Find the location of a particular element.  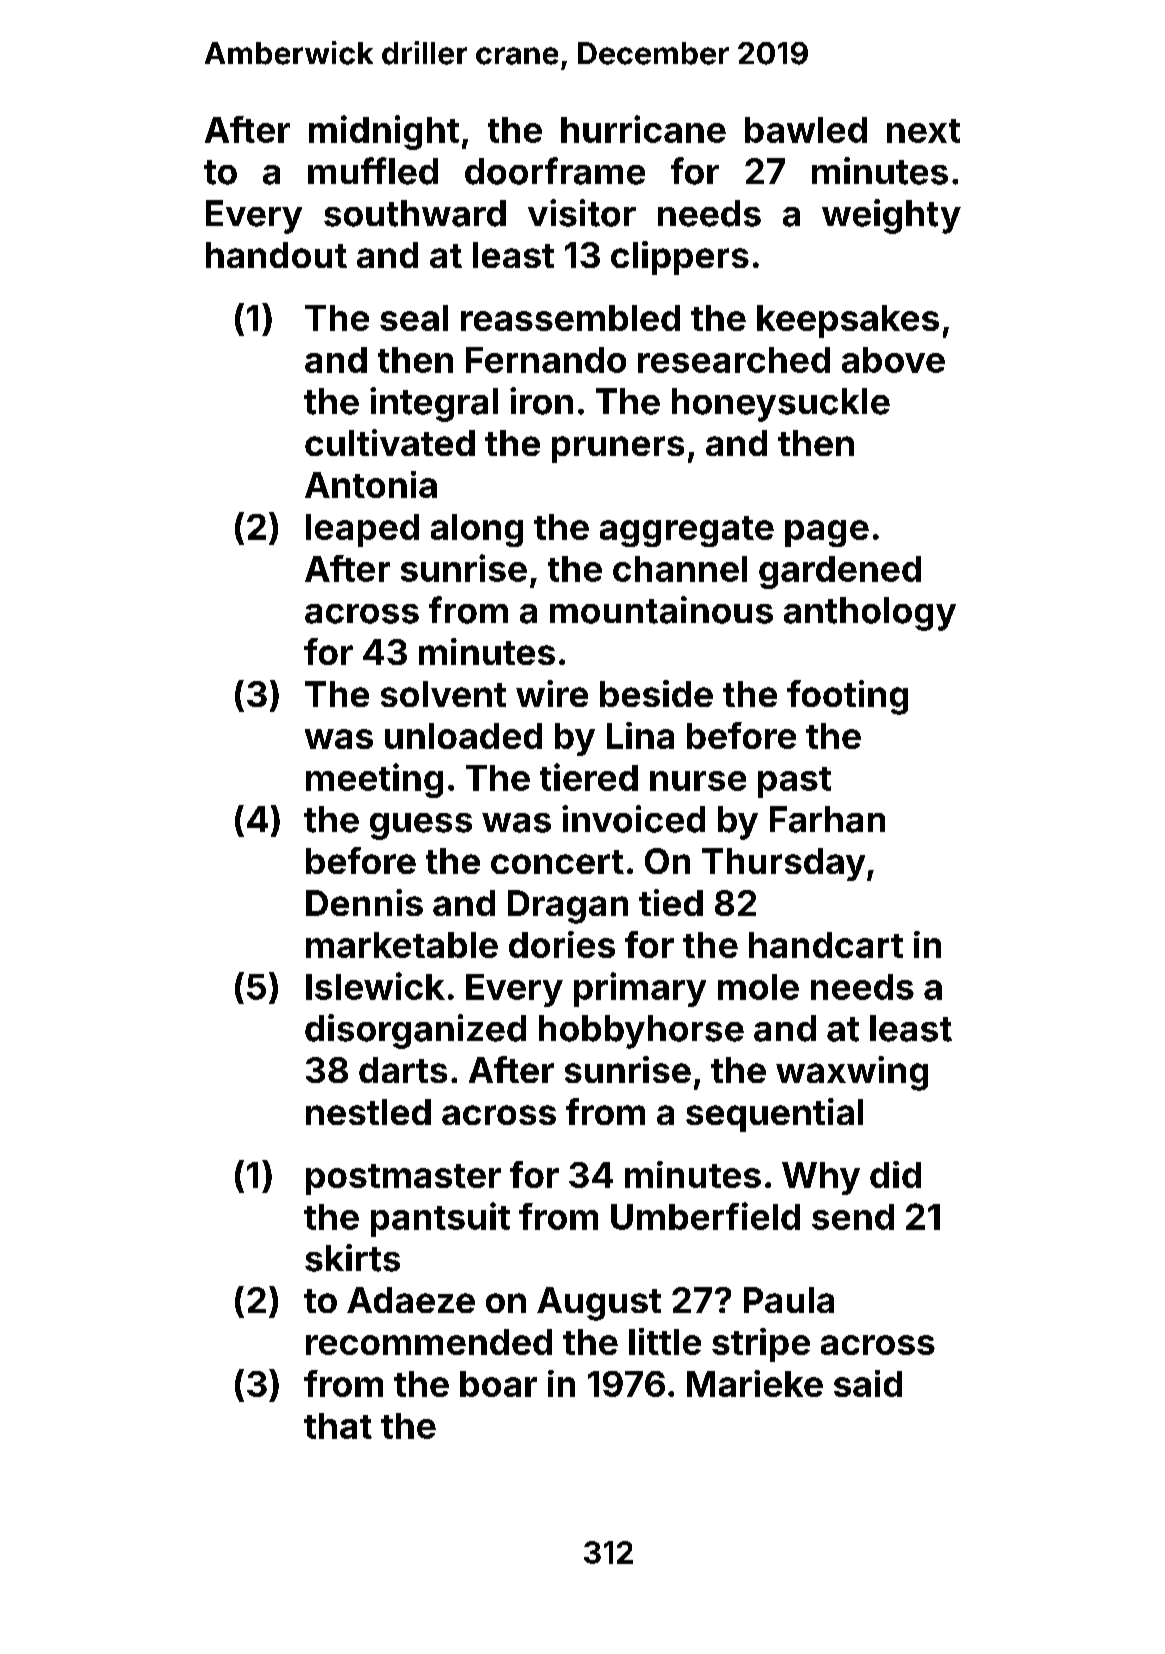

Marieke is located at coordinates (755, 1383).
